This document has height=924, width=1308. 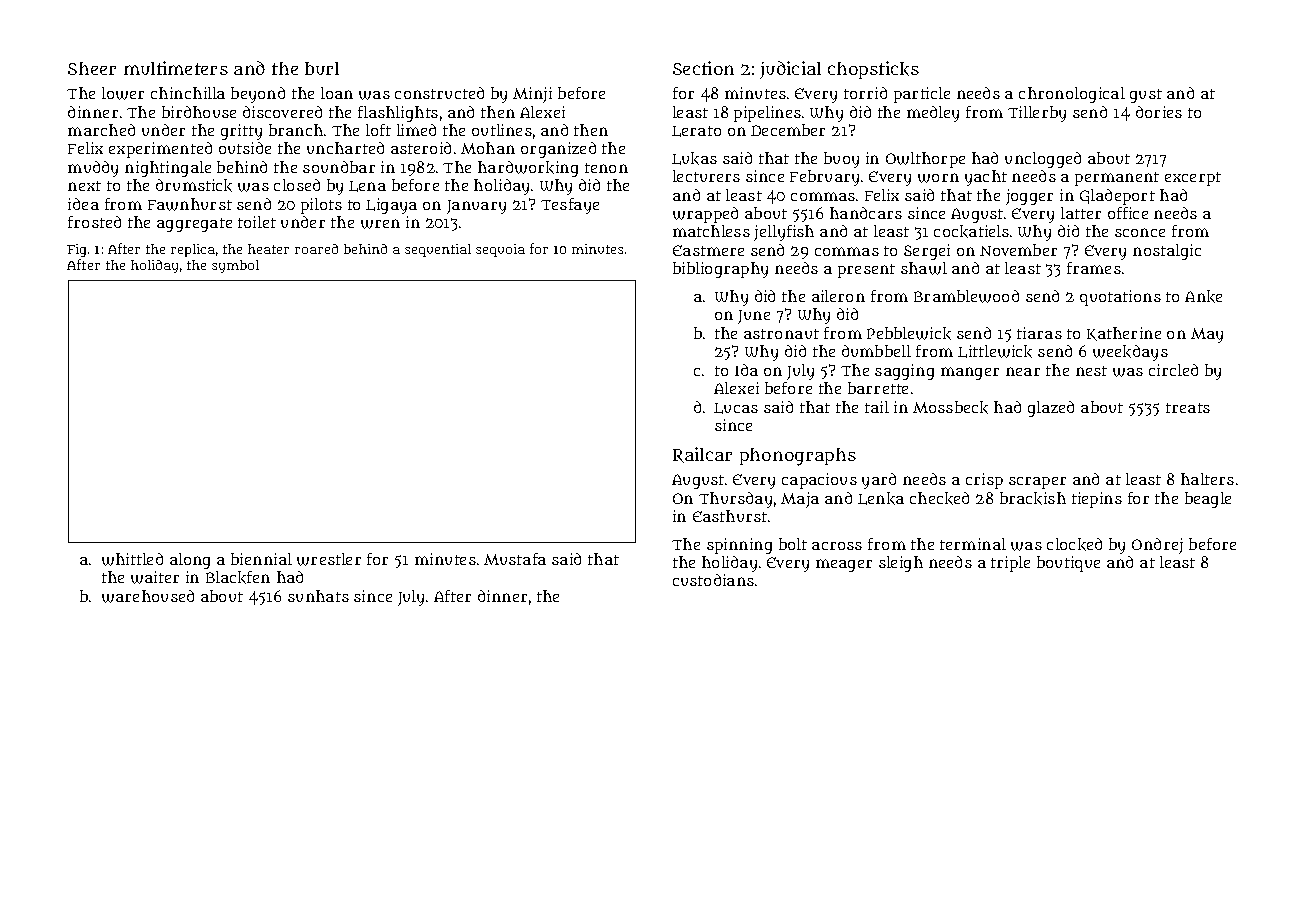 What do you see at coordinates (1018, 250) in the document?
I see `November` at bounding box center [1018, 250].
